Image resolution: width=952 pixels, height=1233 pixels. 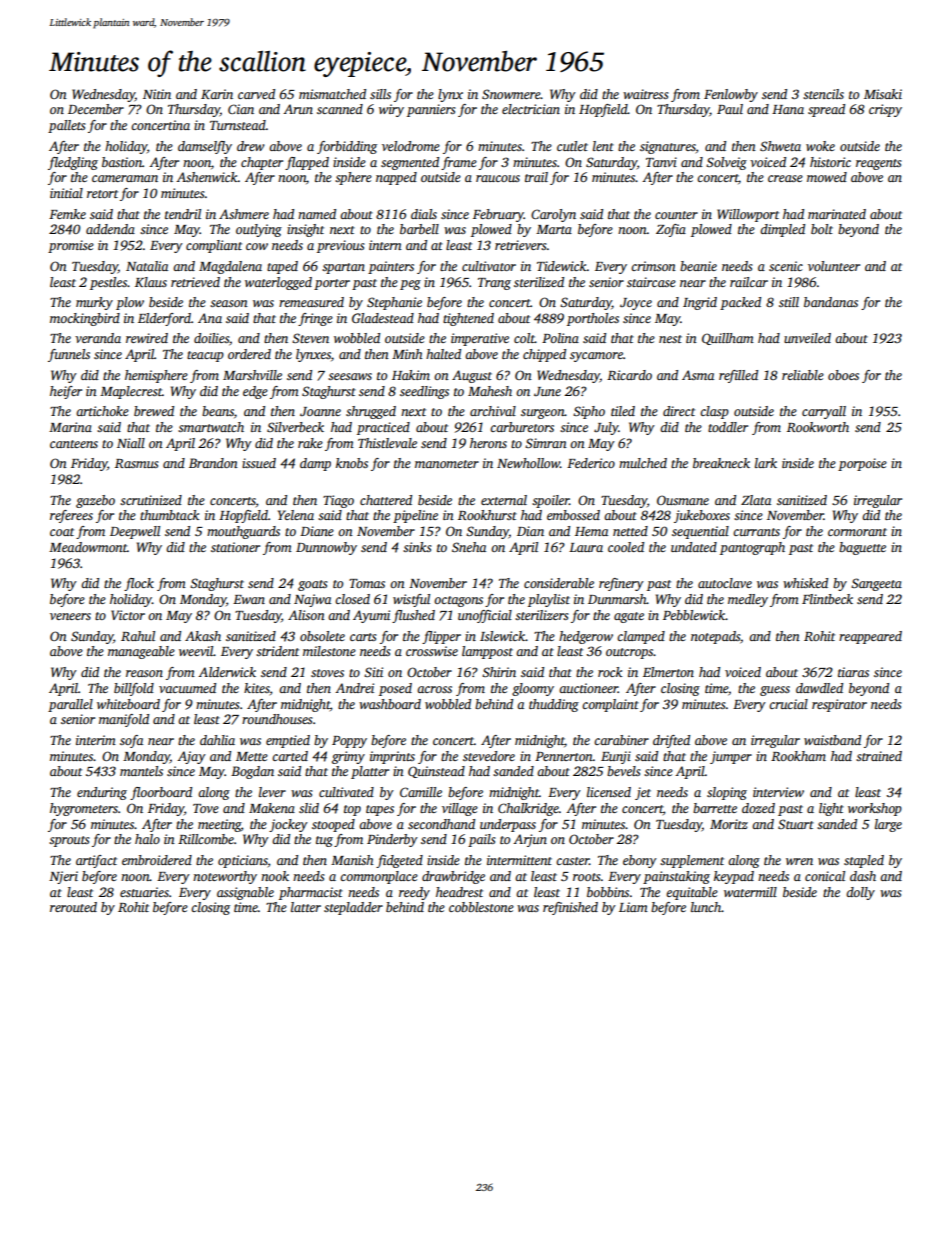 I want to click on Tomas, so click(x=367, y=583).
